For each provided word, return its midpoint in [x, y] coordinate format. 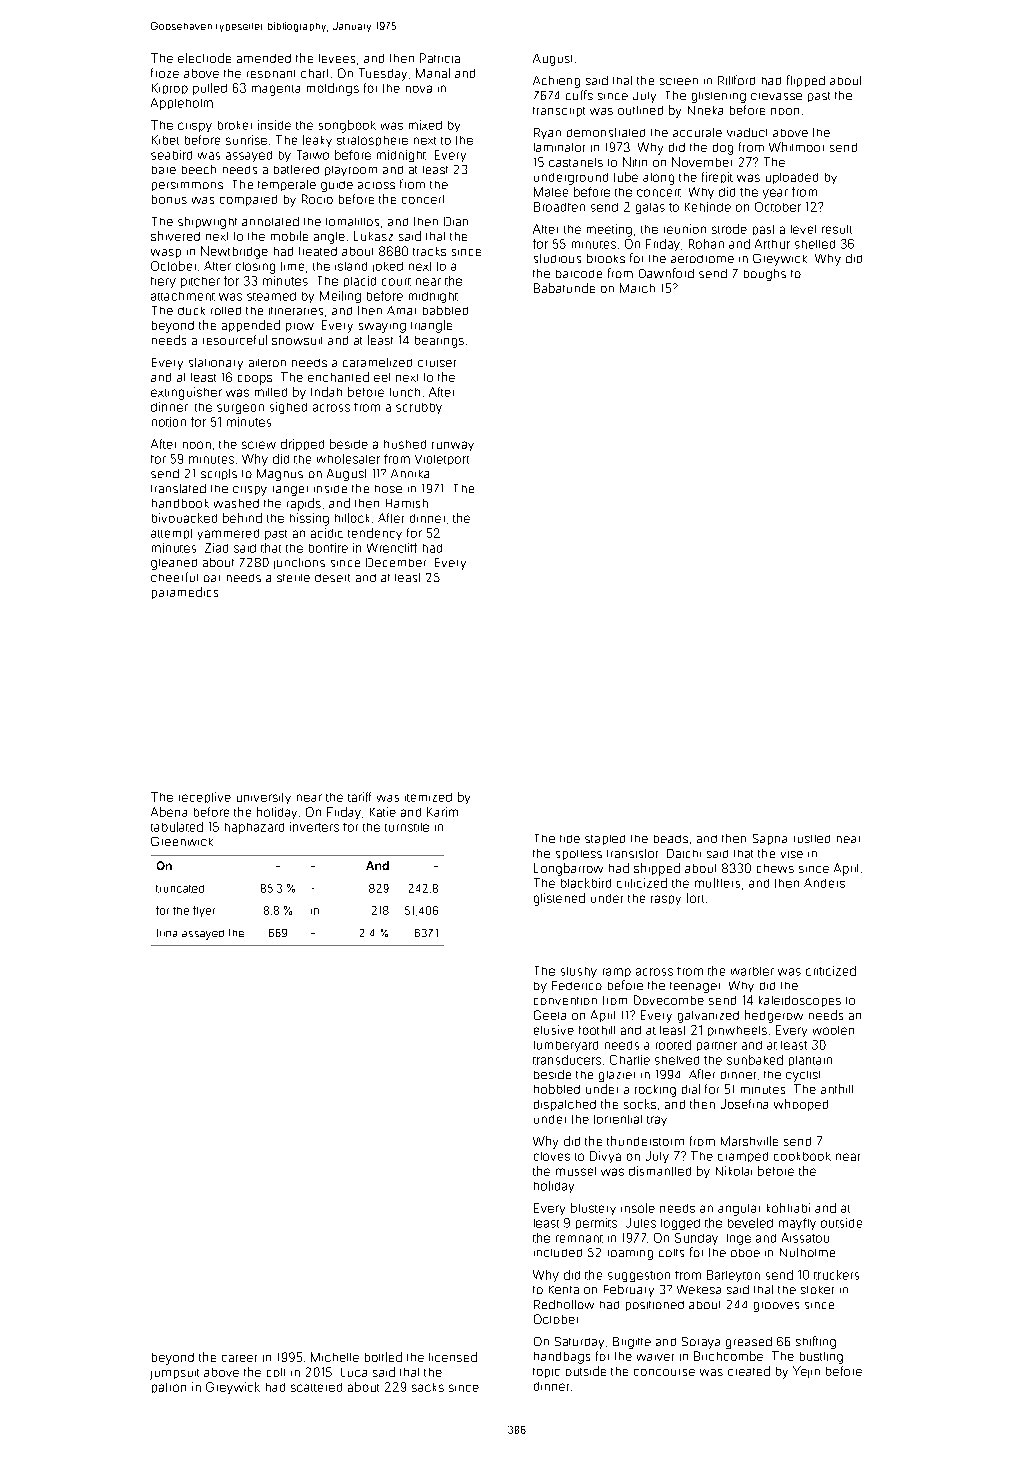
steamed [271, 296]
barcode [579, 274]
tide [570, 839]
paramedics [185, 593]
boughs [765, 275]
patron [169, 1388]
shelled [815, 244]
